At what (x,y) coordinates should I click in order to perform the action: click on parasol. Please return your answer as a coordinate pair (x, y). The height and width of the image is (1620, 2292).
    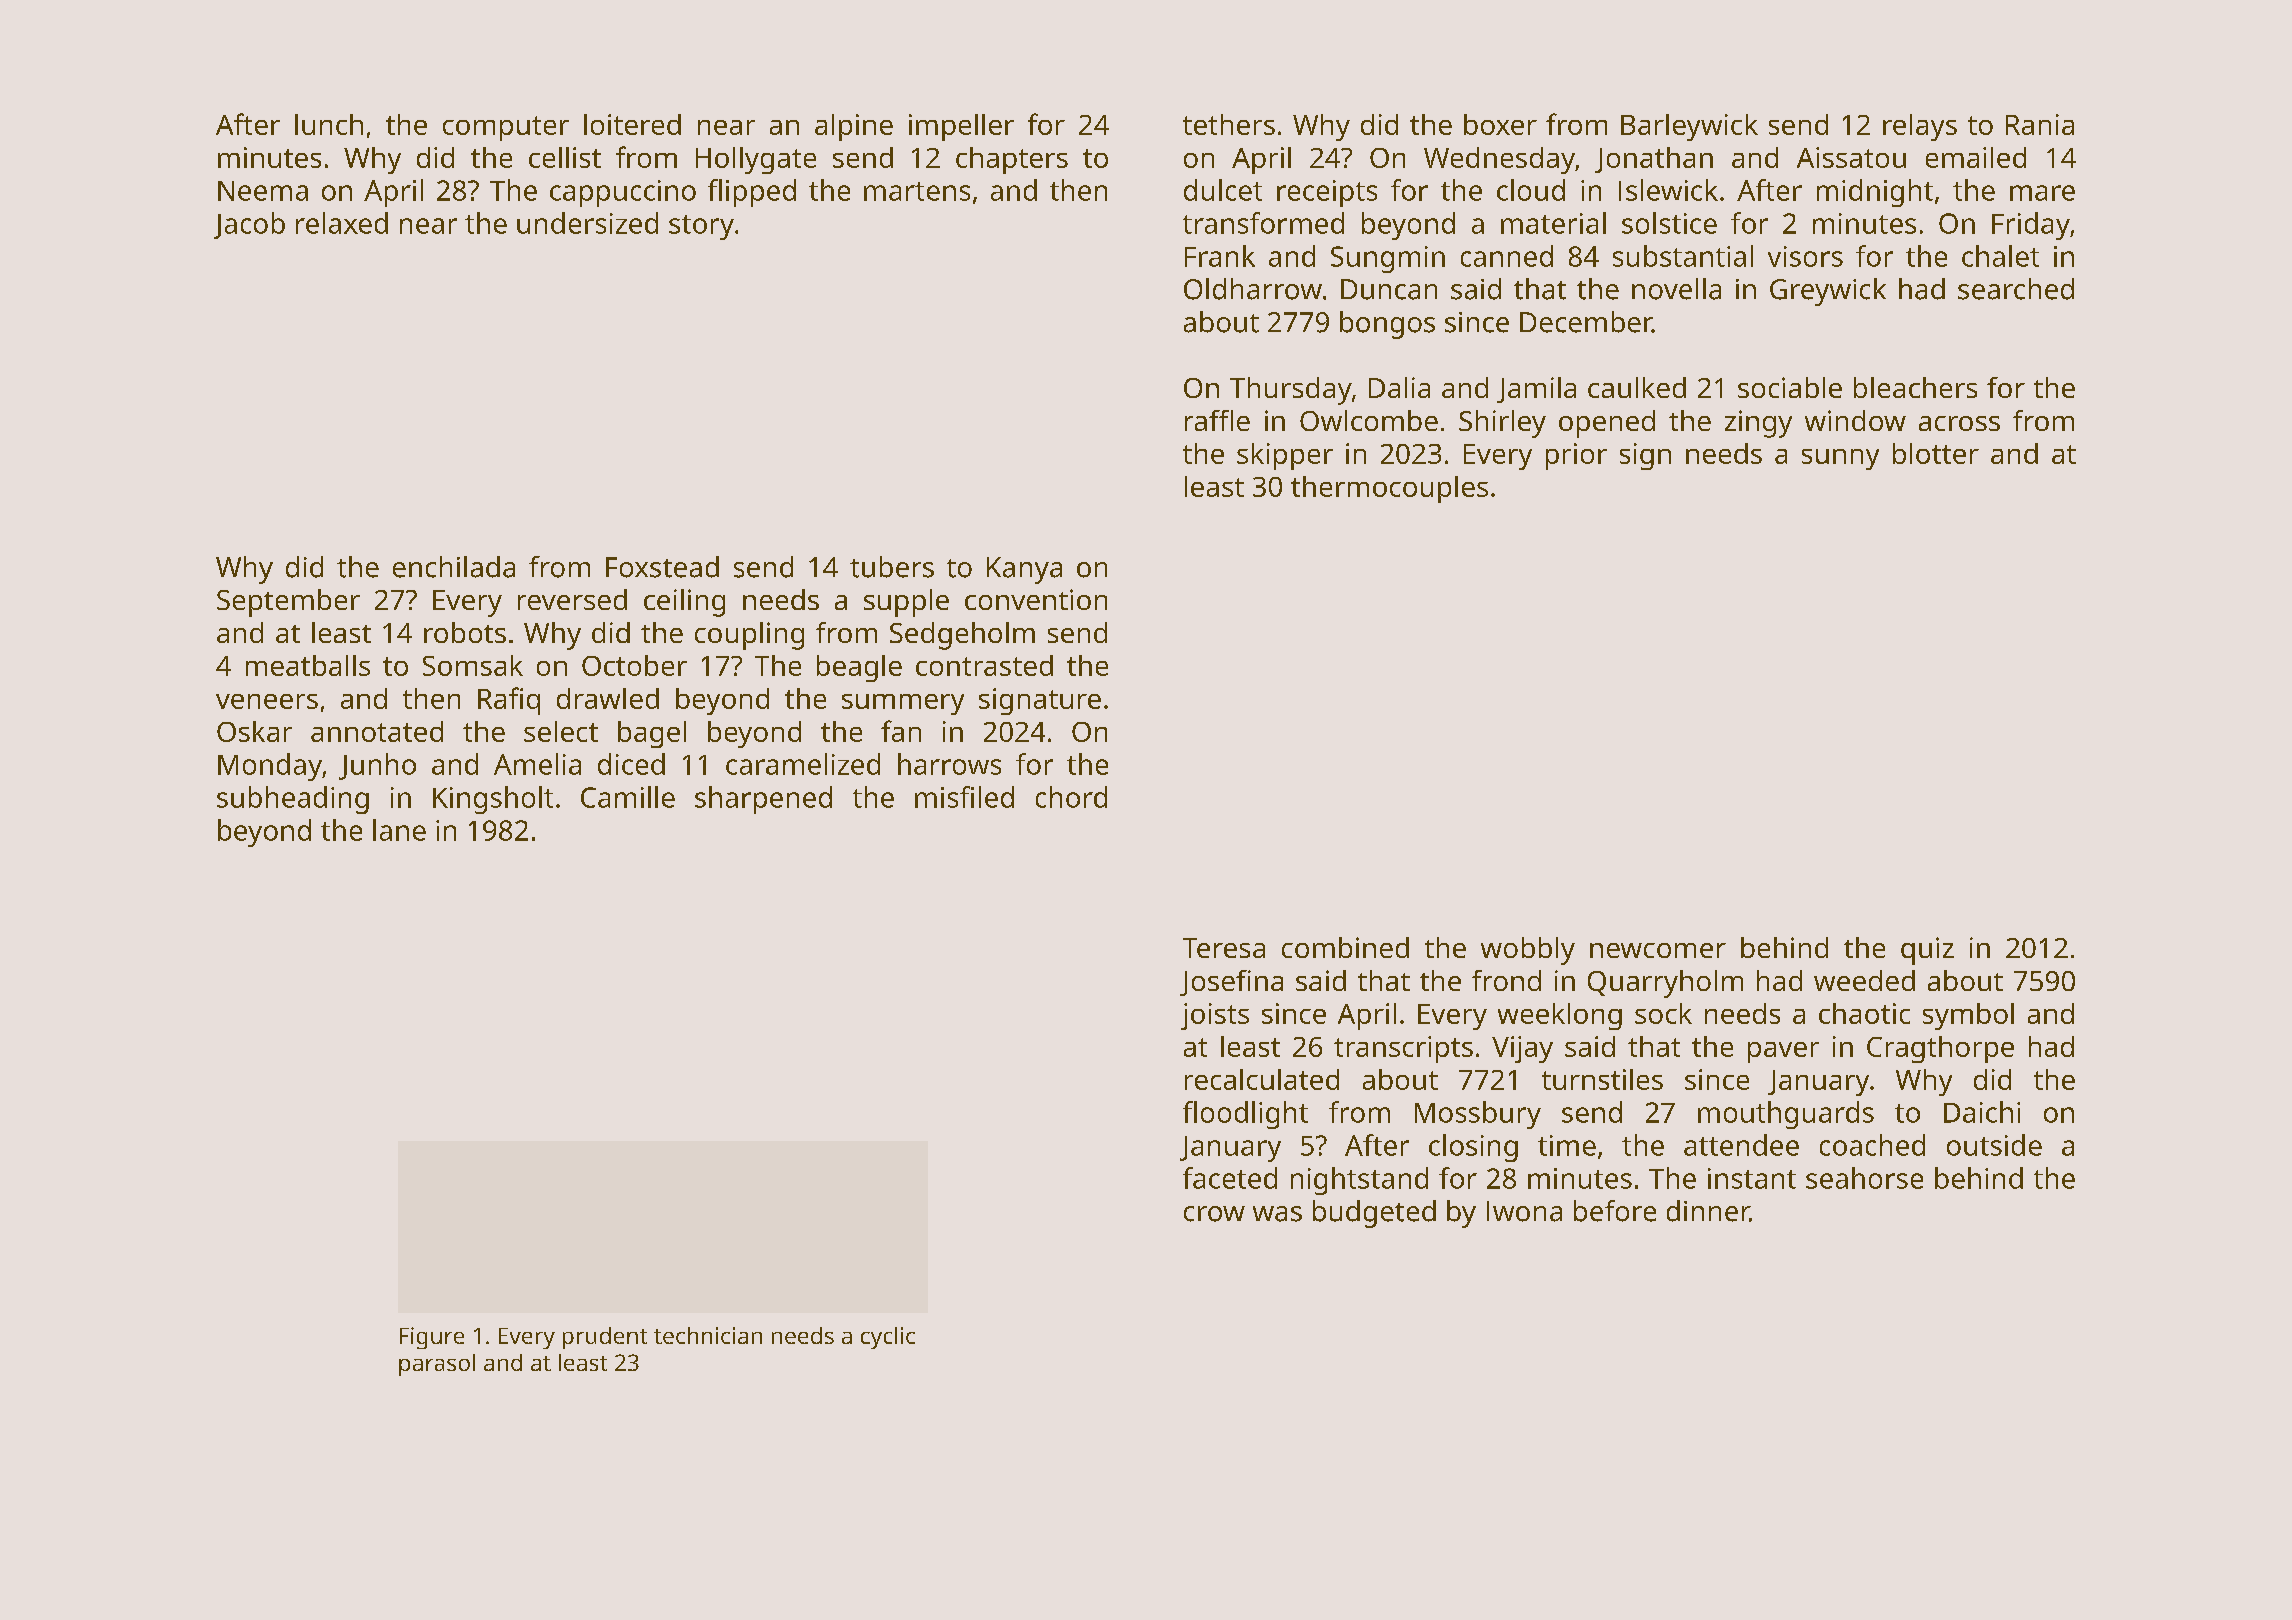
    Looking at the image, I should click on (437, 1365).
